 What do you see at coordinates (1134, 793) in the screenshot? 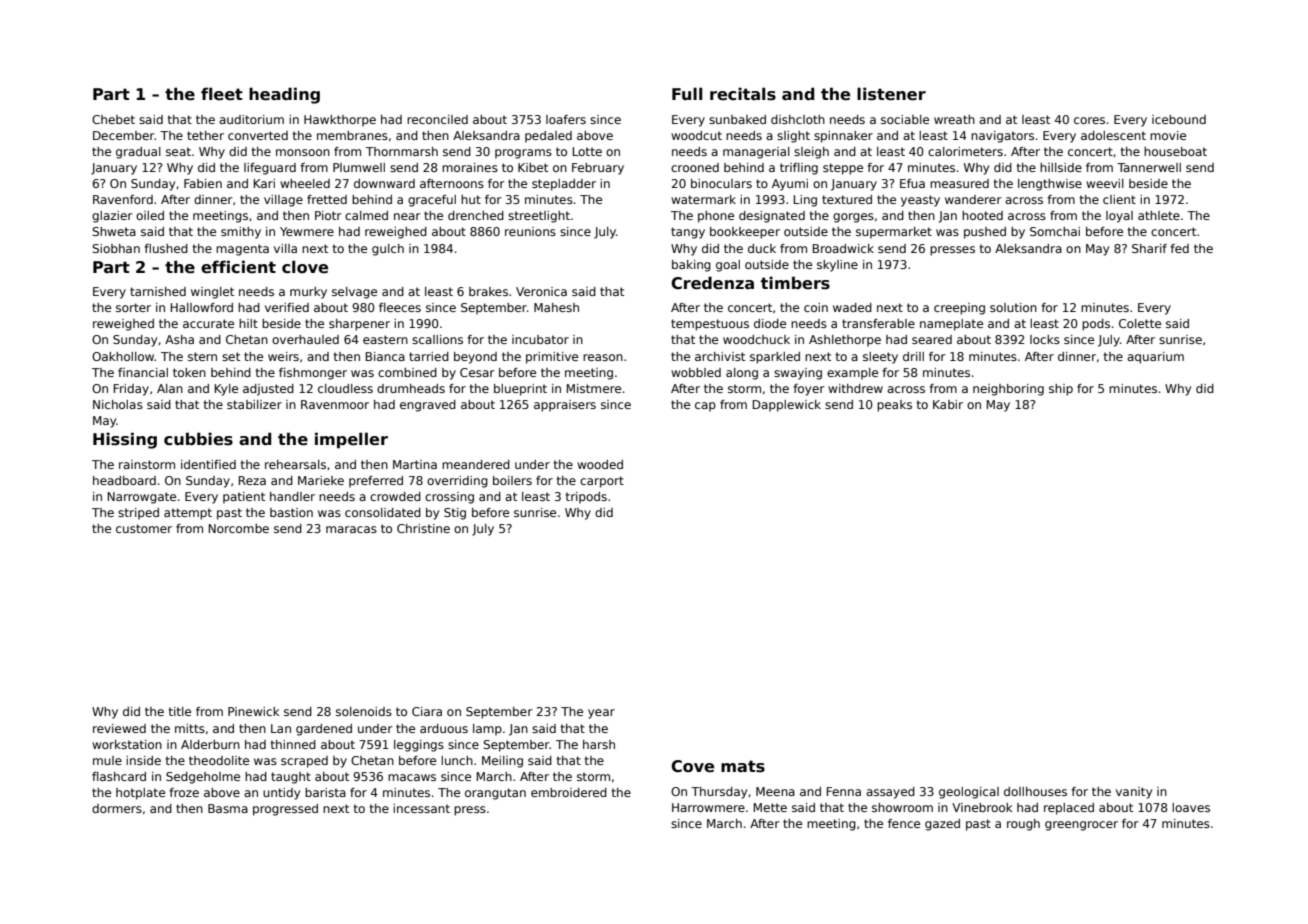
I see `vanity` at bounding box center [1134, 793].
